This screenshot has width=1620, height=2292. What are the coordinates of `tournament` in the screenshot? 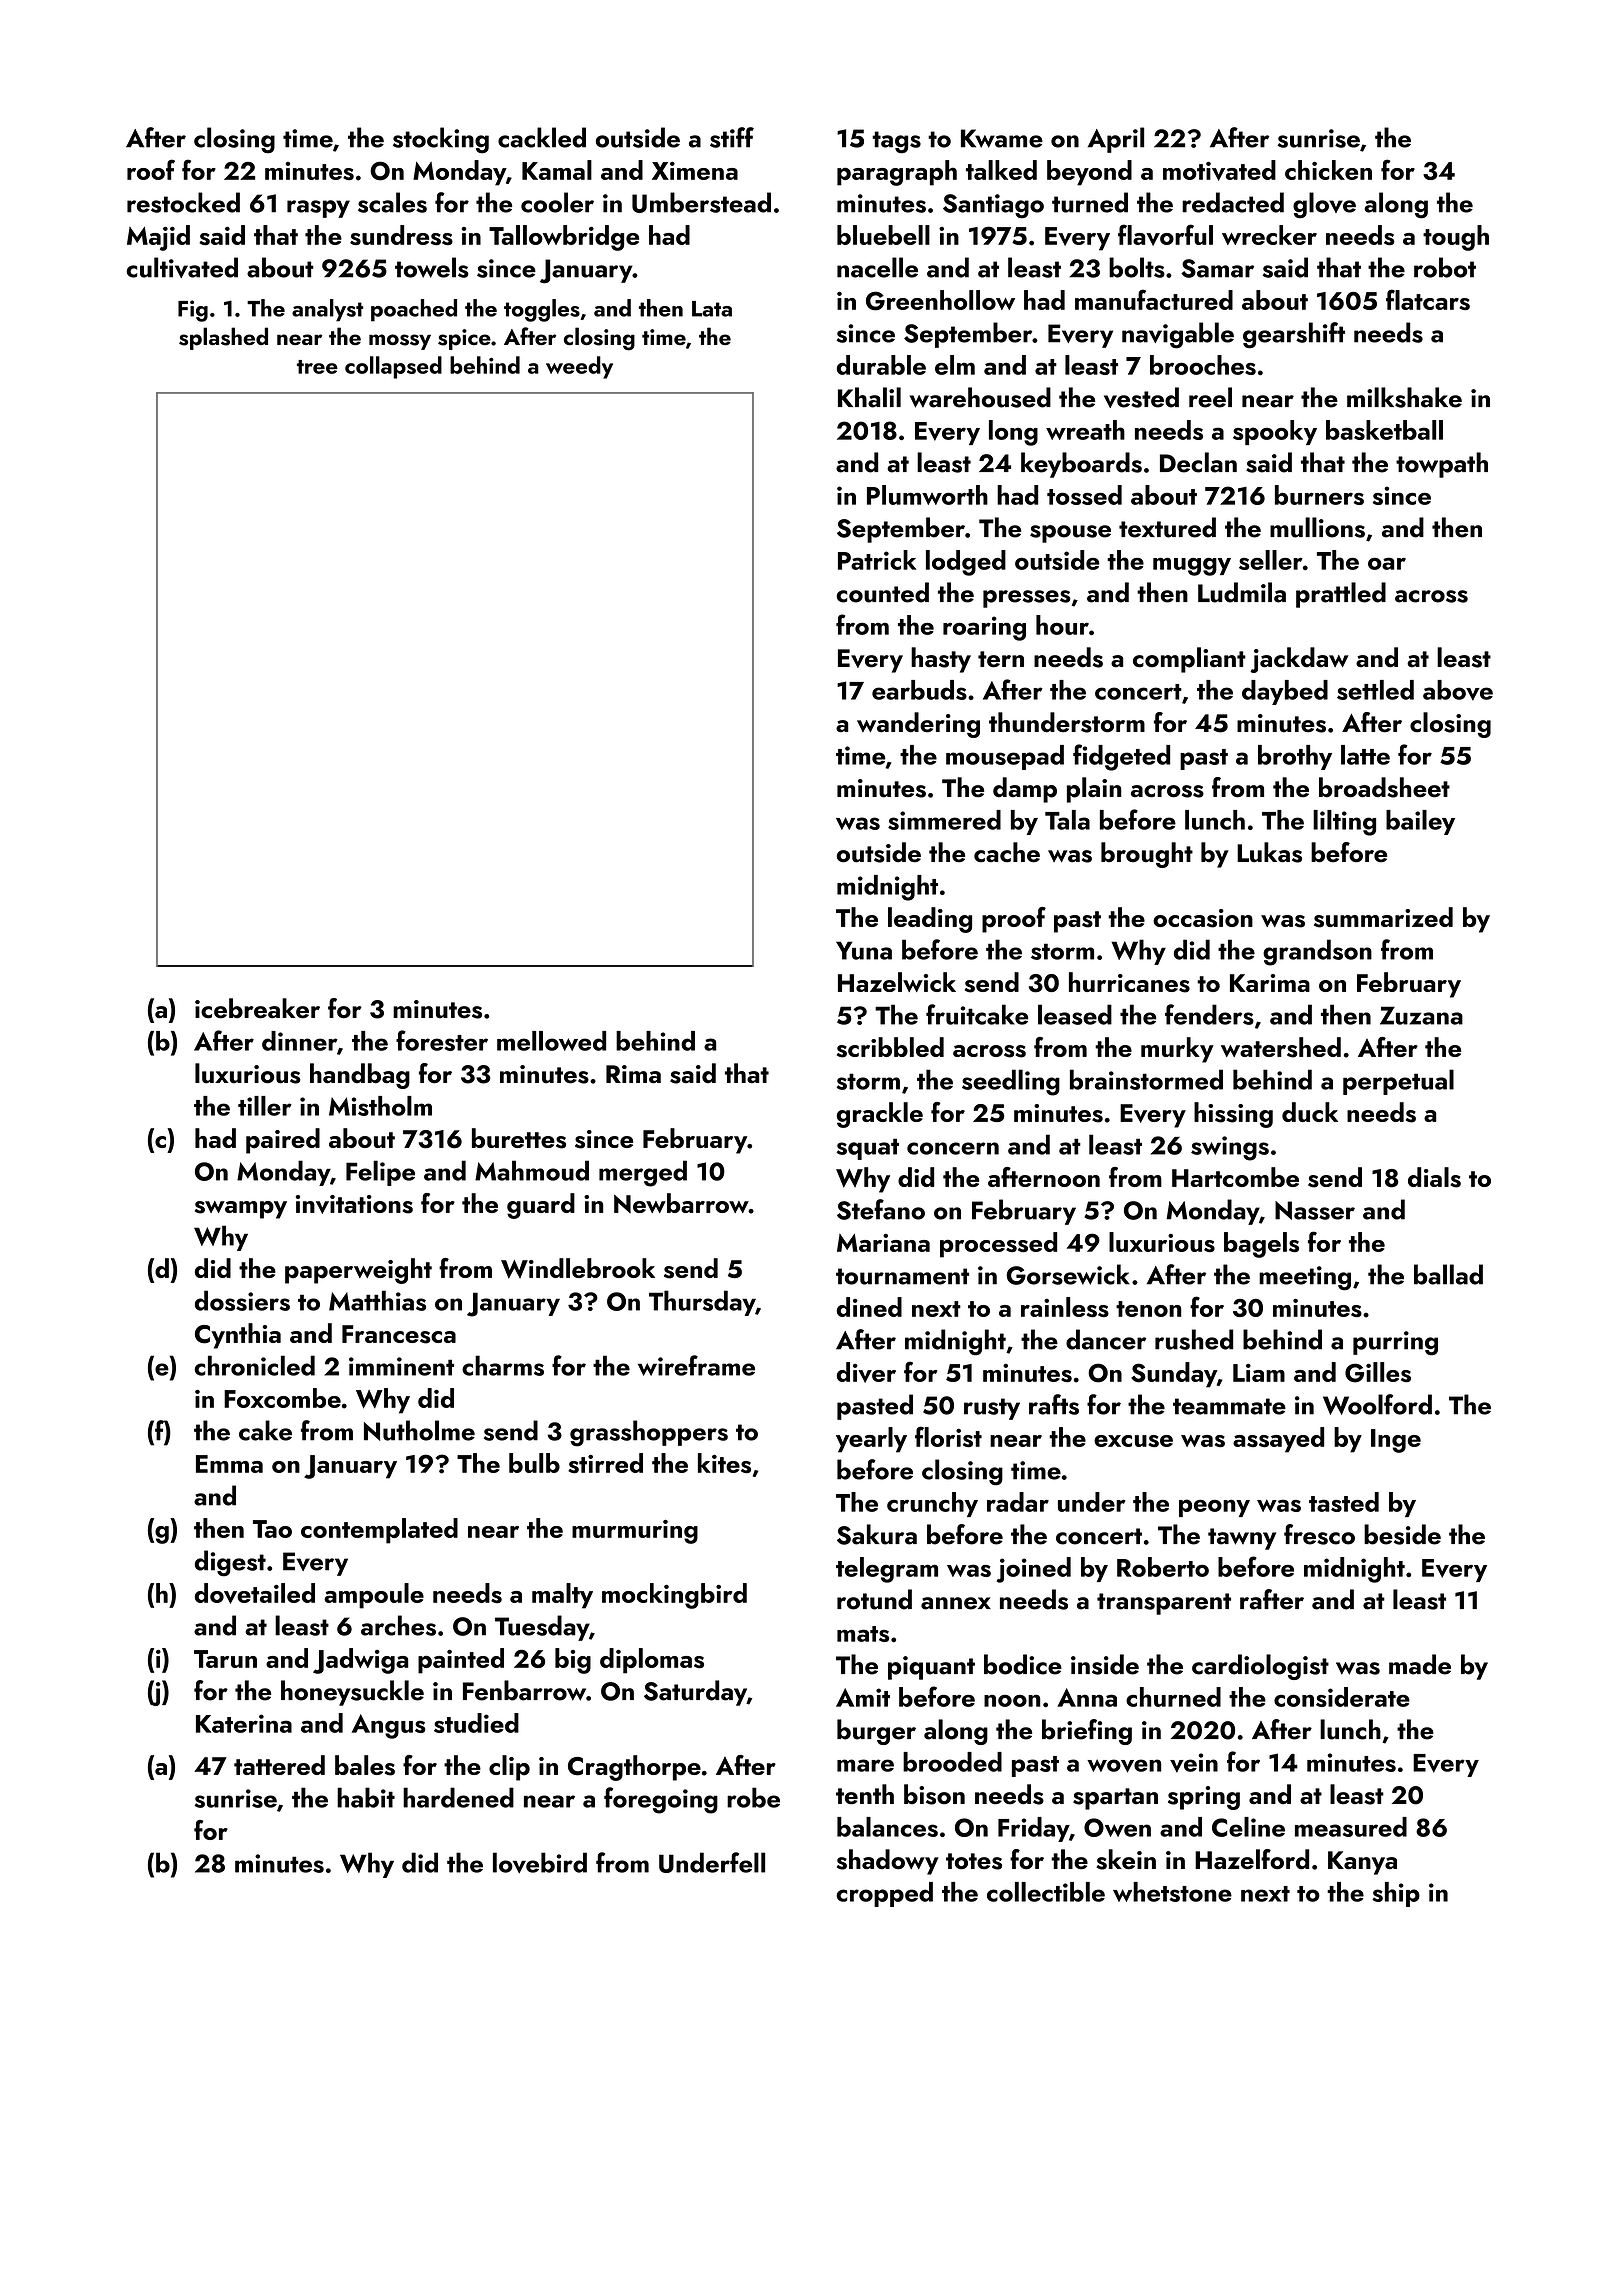 It's located at (902, 1276).
